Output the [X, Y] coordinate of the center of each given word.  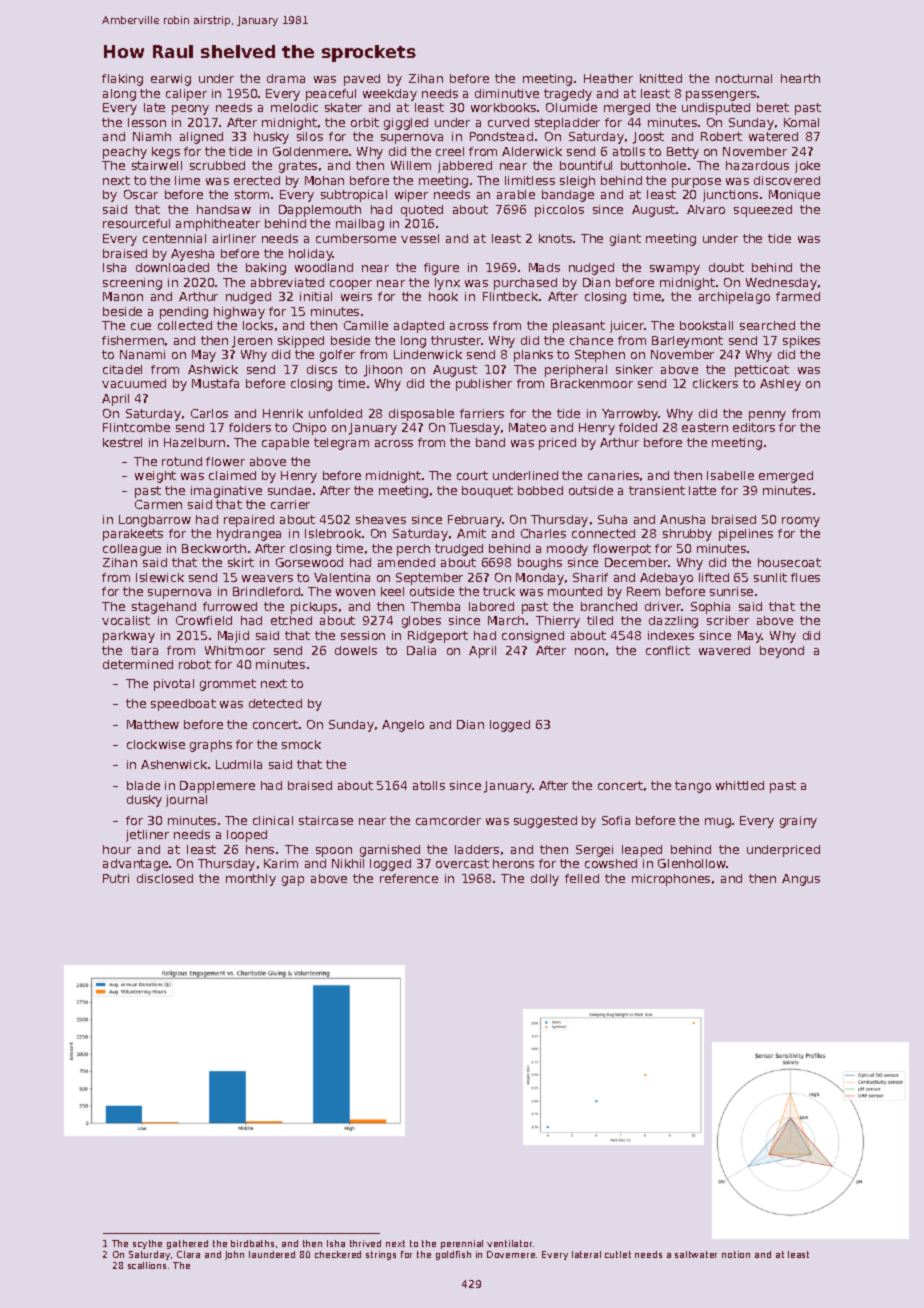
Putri [116, 878]
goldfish [453, 1255]
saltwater [696, 1254]
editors [754, 427]
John [234, 1255]
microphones [671, 880]
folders [250, 427]
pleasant [579, 327]
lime [187, 180]
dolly [545, 880]
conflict [668, 650]
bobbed [540, 490]
